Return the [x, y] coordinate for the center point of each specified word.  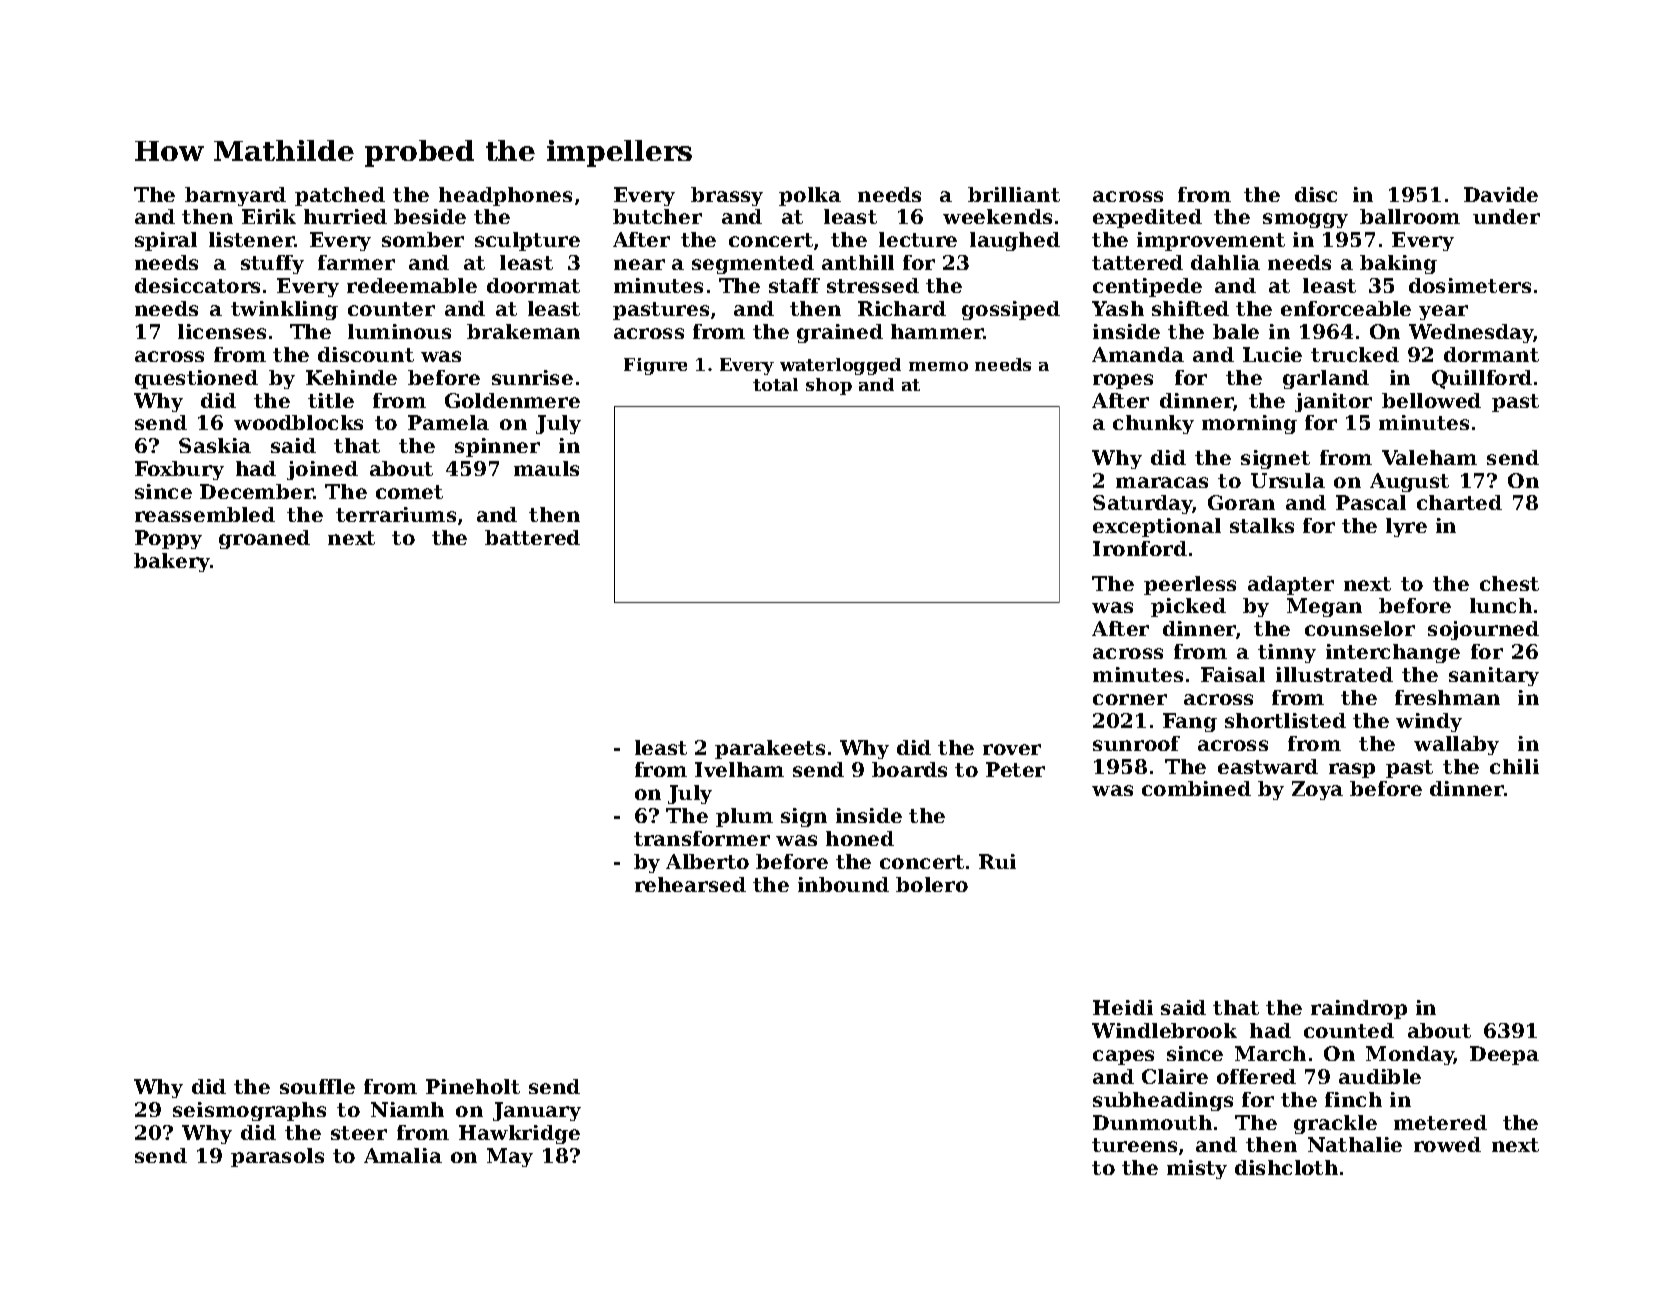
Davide [1501, 194]
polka [810, 196]
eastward [1268, 766]
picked [1188, 607]
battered [532, 537]
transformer [702, 838]
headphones [505, 196]
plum [744, 817]
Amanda [1138, 354]
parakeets [770, 749]
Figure [655, 366]
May [510, 1157]
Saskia [215, 445]
